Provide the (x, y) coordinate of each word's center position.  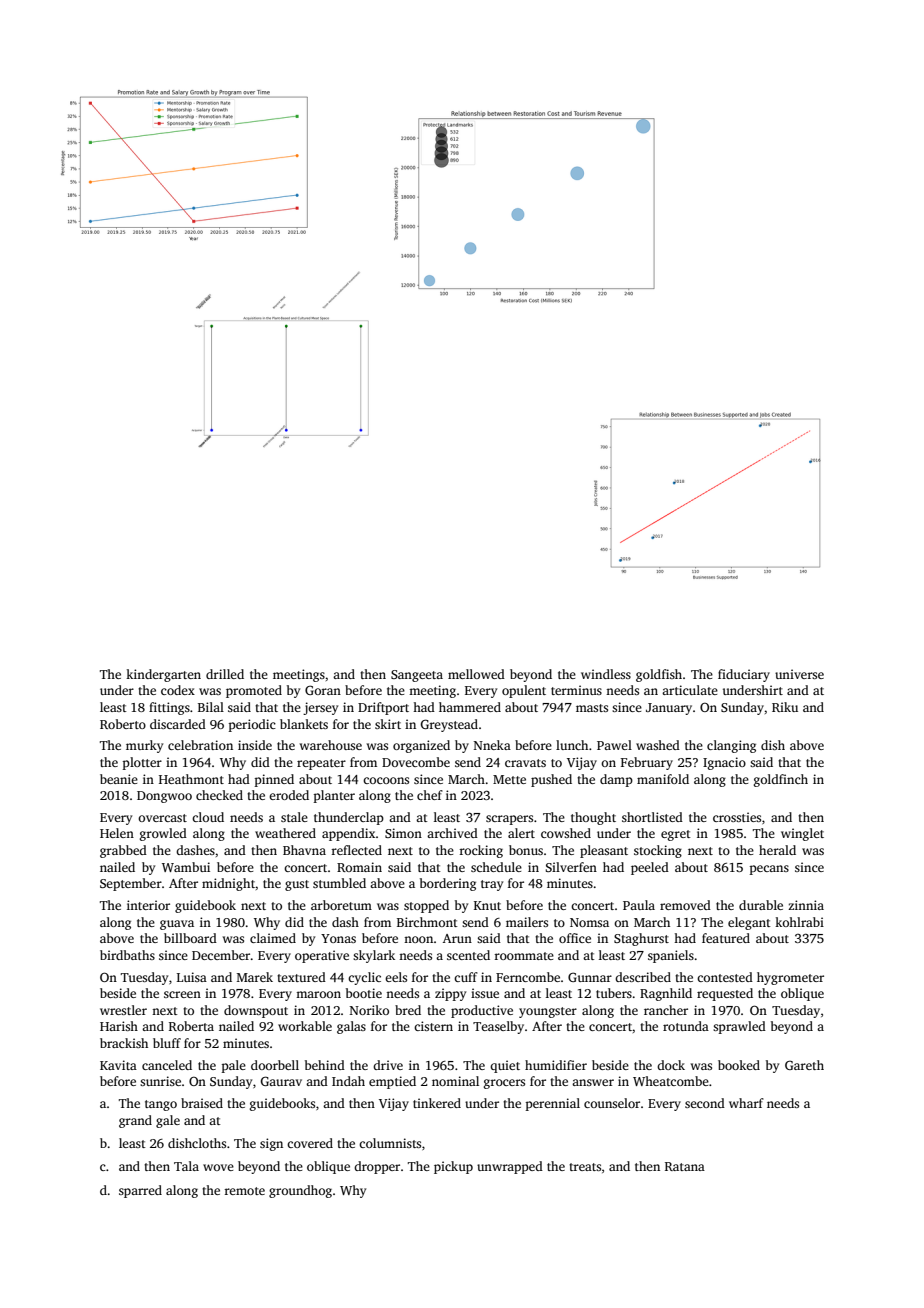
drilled (225, 674)
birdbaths (127, 955)
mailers (527, 922)
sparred (140, 1191)
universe (799, 674)
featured (726, 938)
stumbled (339, 883)
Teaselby (498, 1027)
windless (606, 674)
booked (739, 1065)
